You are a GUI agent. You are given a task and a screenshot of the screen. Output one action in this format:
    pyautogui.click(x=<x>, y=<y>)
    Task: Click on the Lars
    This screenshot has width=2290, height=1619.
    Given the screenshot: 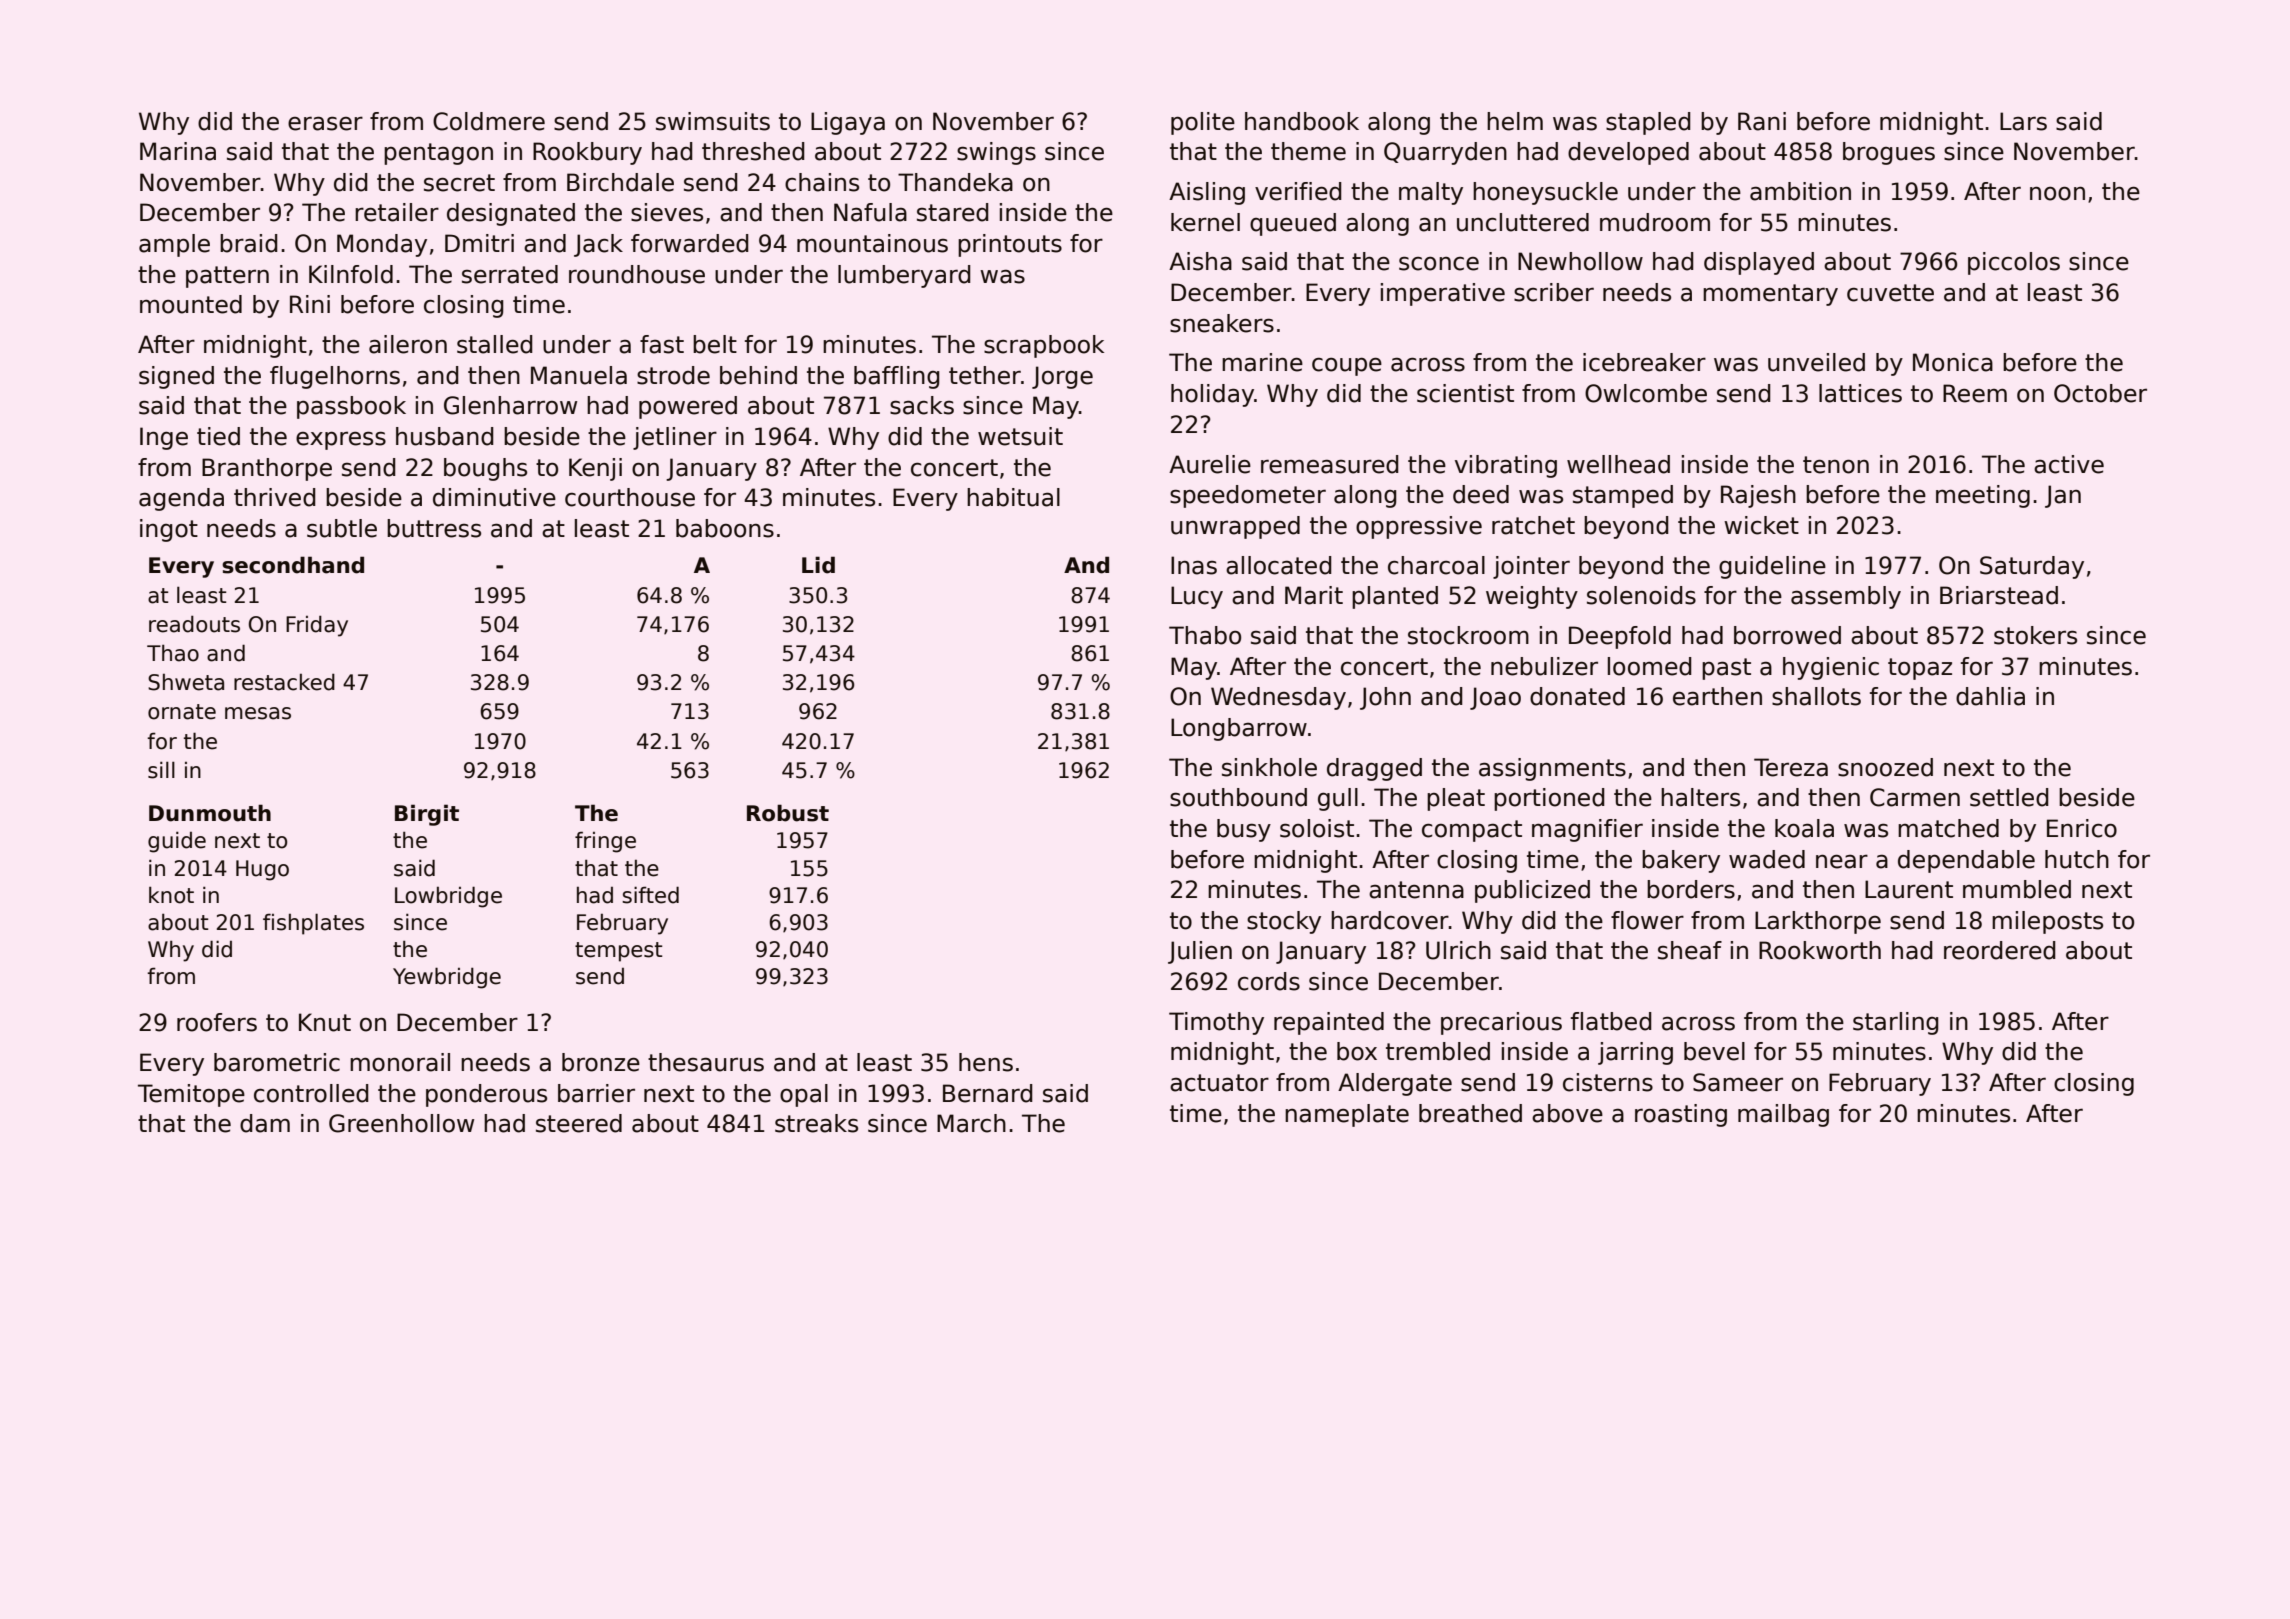 What is the action you would take?
    pyautogui.click(x=2023, y=121)
